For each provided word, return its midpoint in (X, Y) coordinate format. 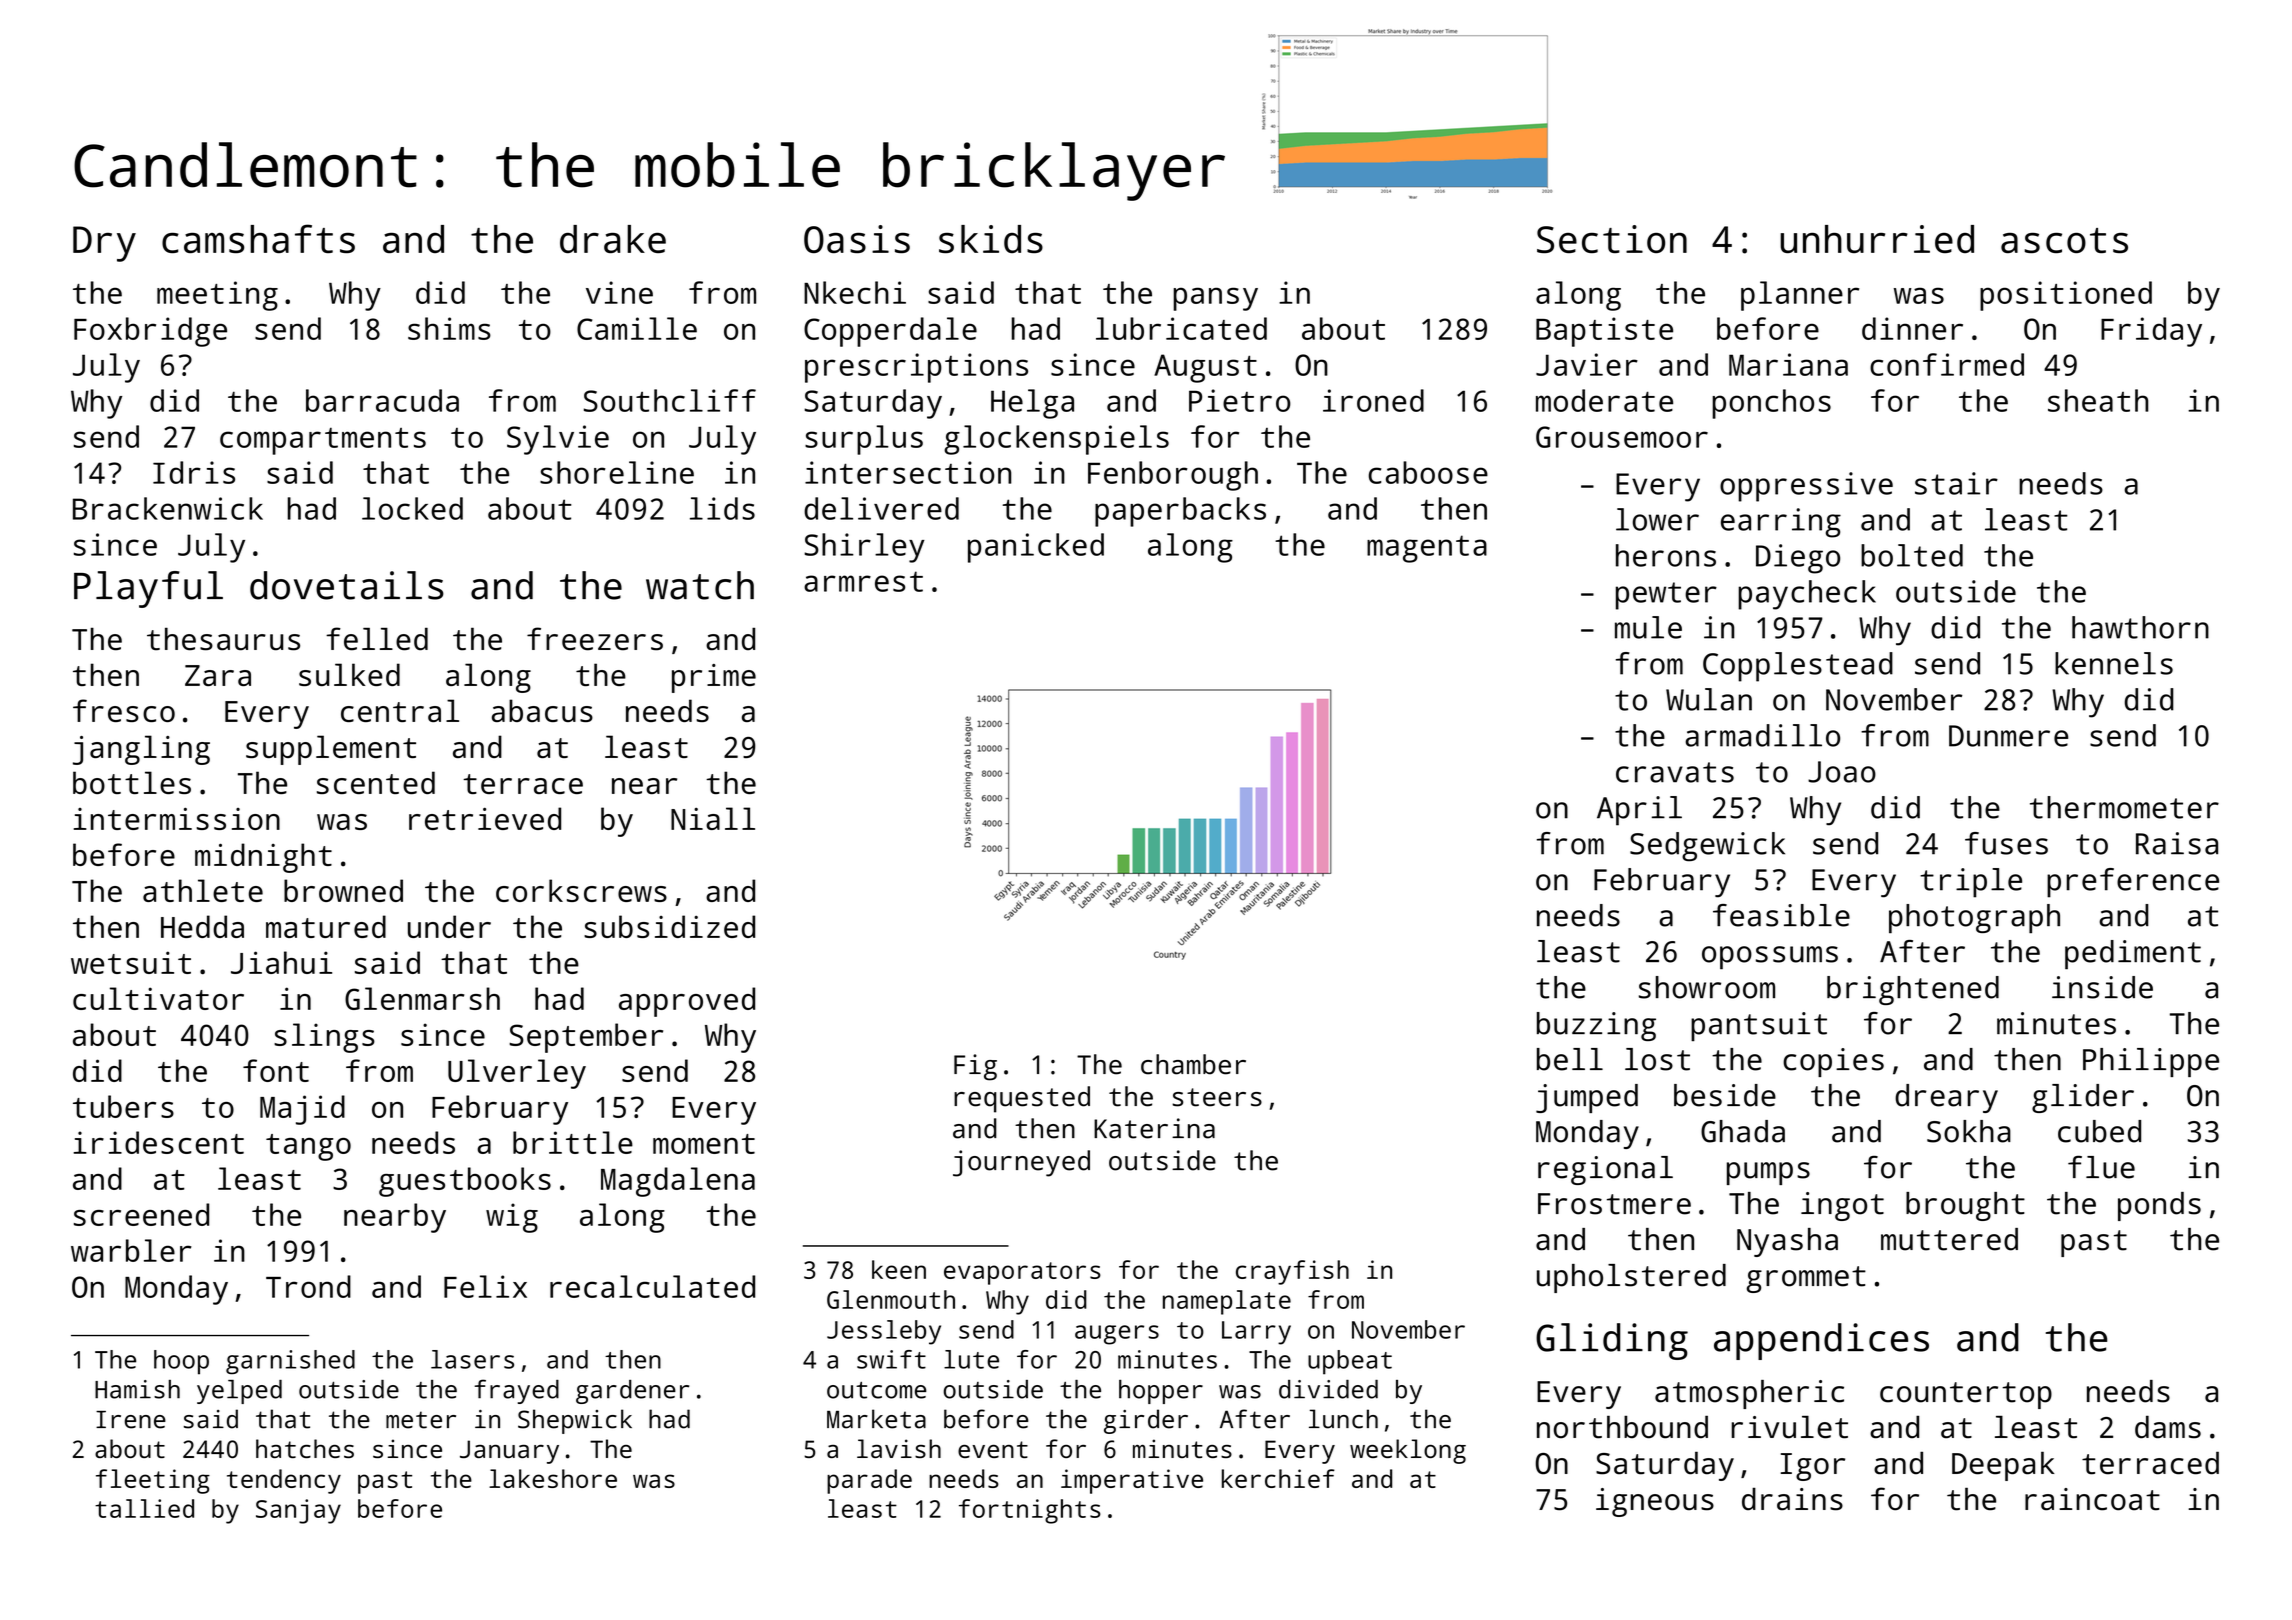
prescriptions (916, 368)
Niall (713, 818)
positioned (2066, 296)
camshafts (258, 238)
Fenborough (1173, 476)
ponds (2159, 1206)
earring (1781, 523)
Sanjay (298, 1511)
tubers (123, 1106)
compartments (323, 441)
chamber (1193, 1064)
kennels (2114, 663)
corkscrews (581, 890)
